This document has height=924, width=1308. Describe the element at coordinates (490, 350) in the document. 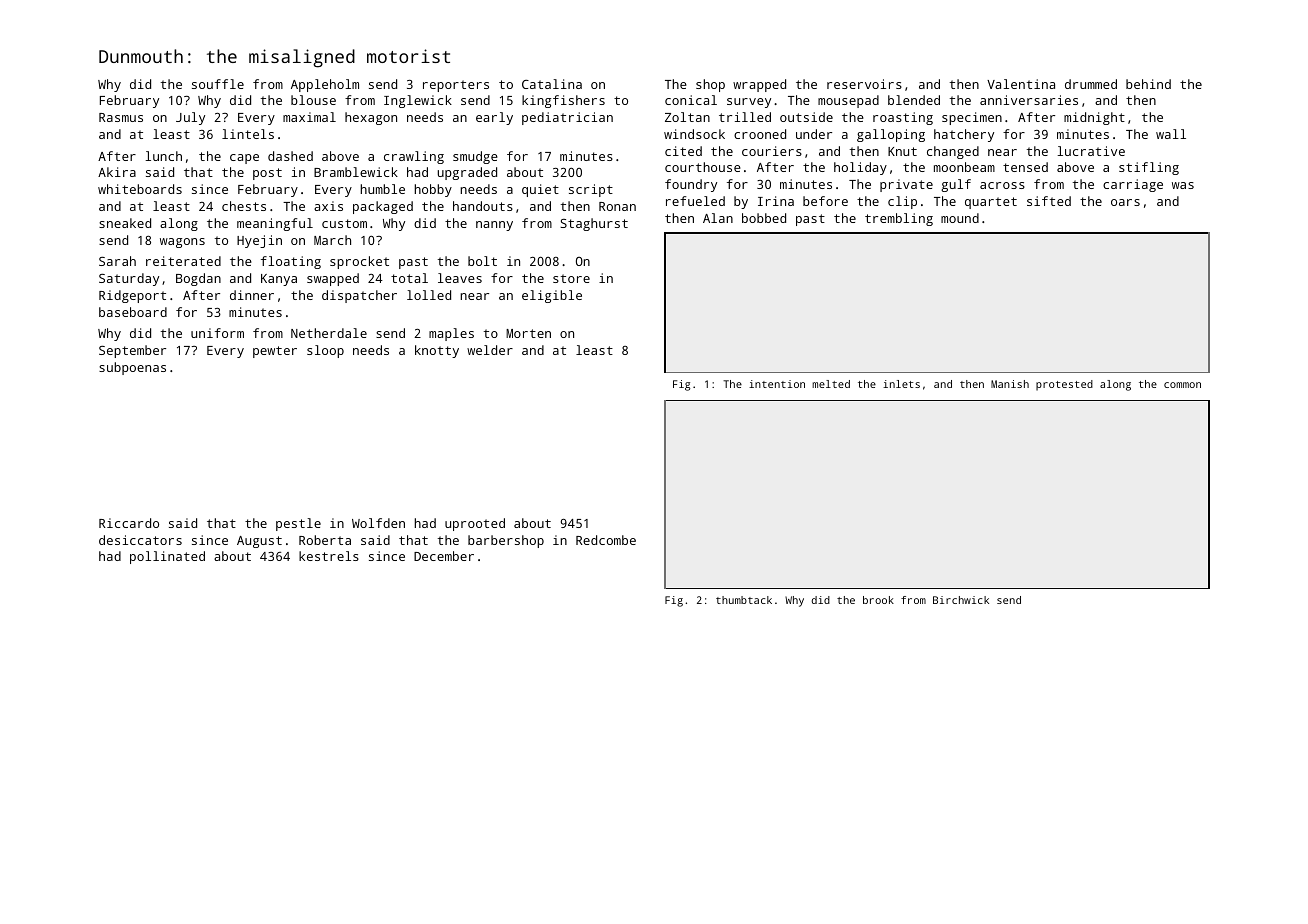

I see `welder` at that location.
